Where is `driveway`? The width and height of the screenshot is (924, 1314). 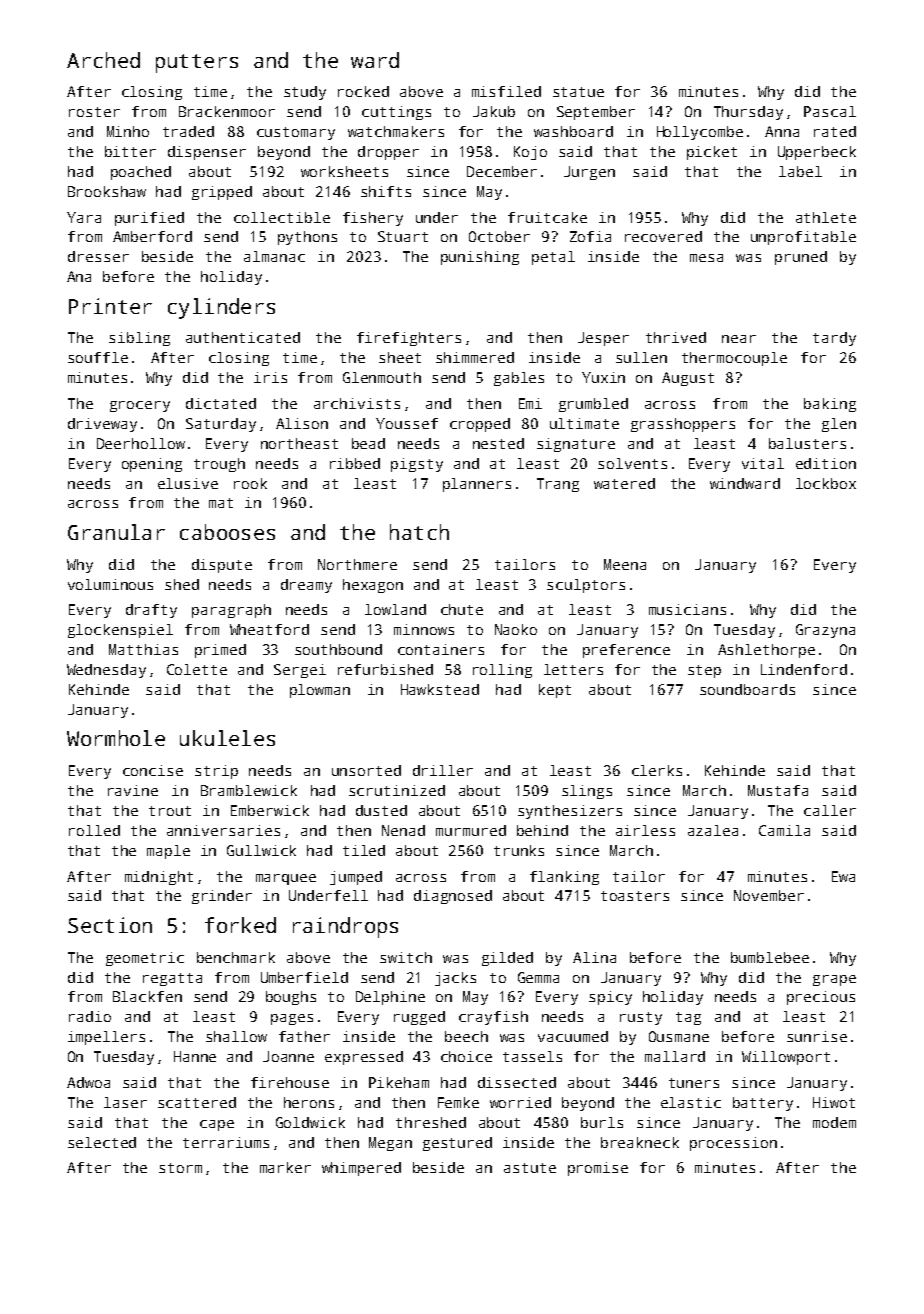
driveway is located at coordinates (102, 425).
